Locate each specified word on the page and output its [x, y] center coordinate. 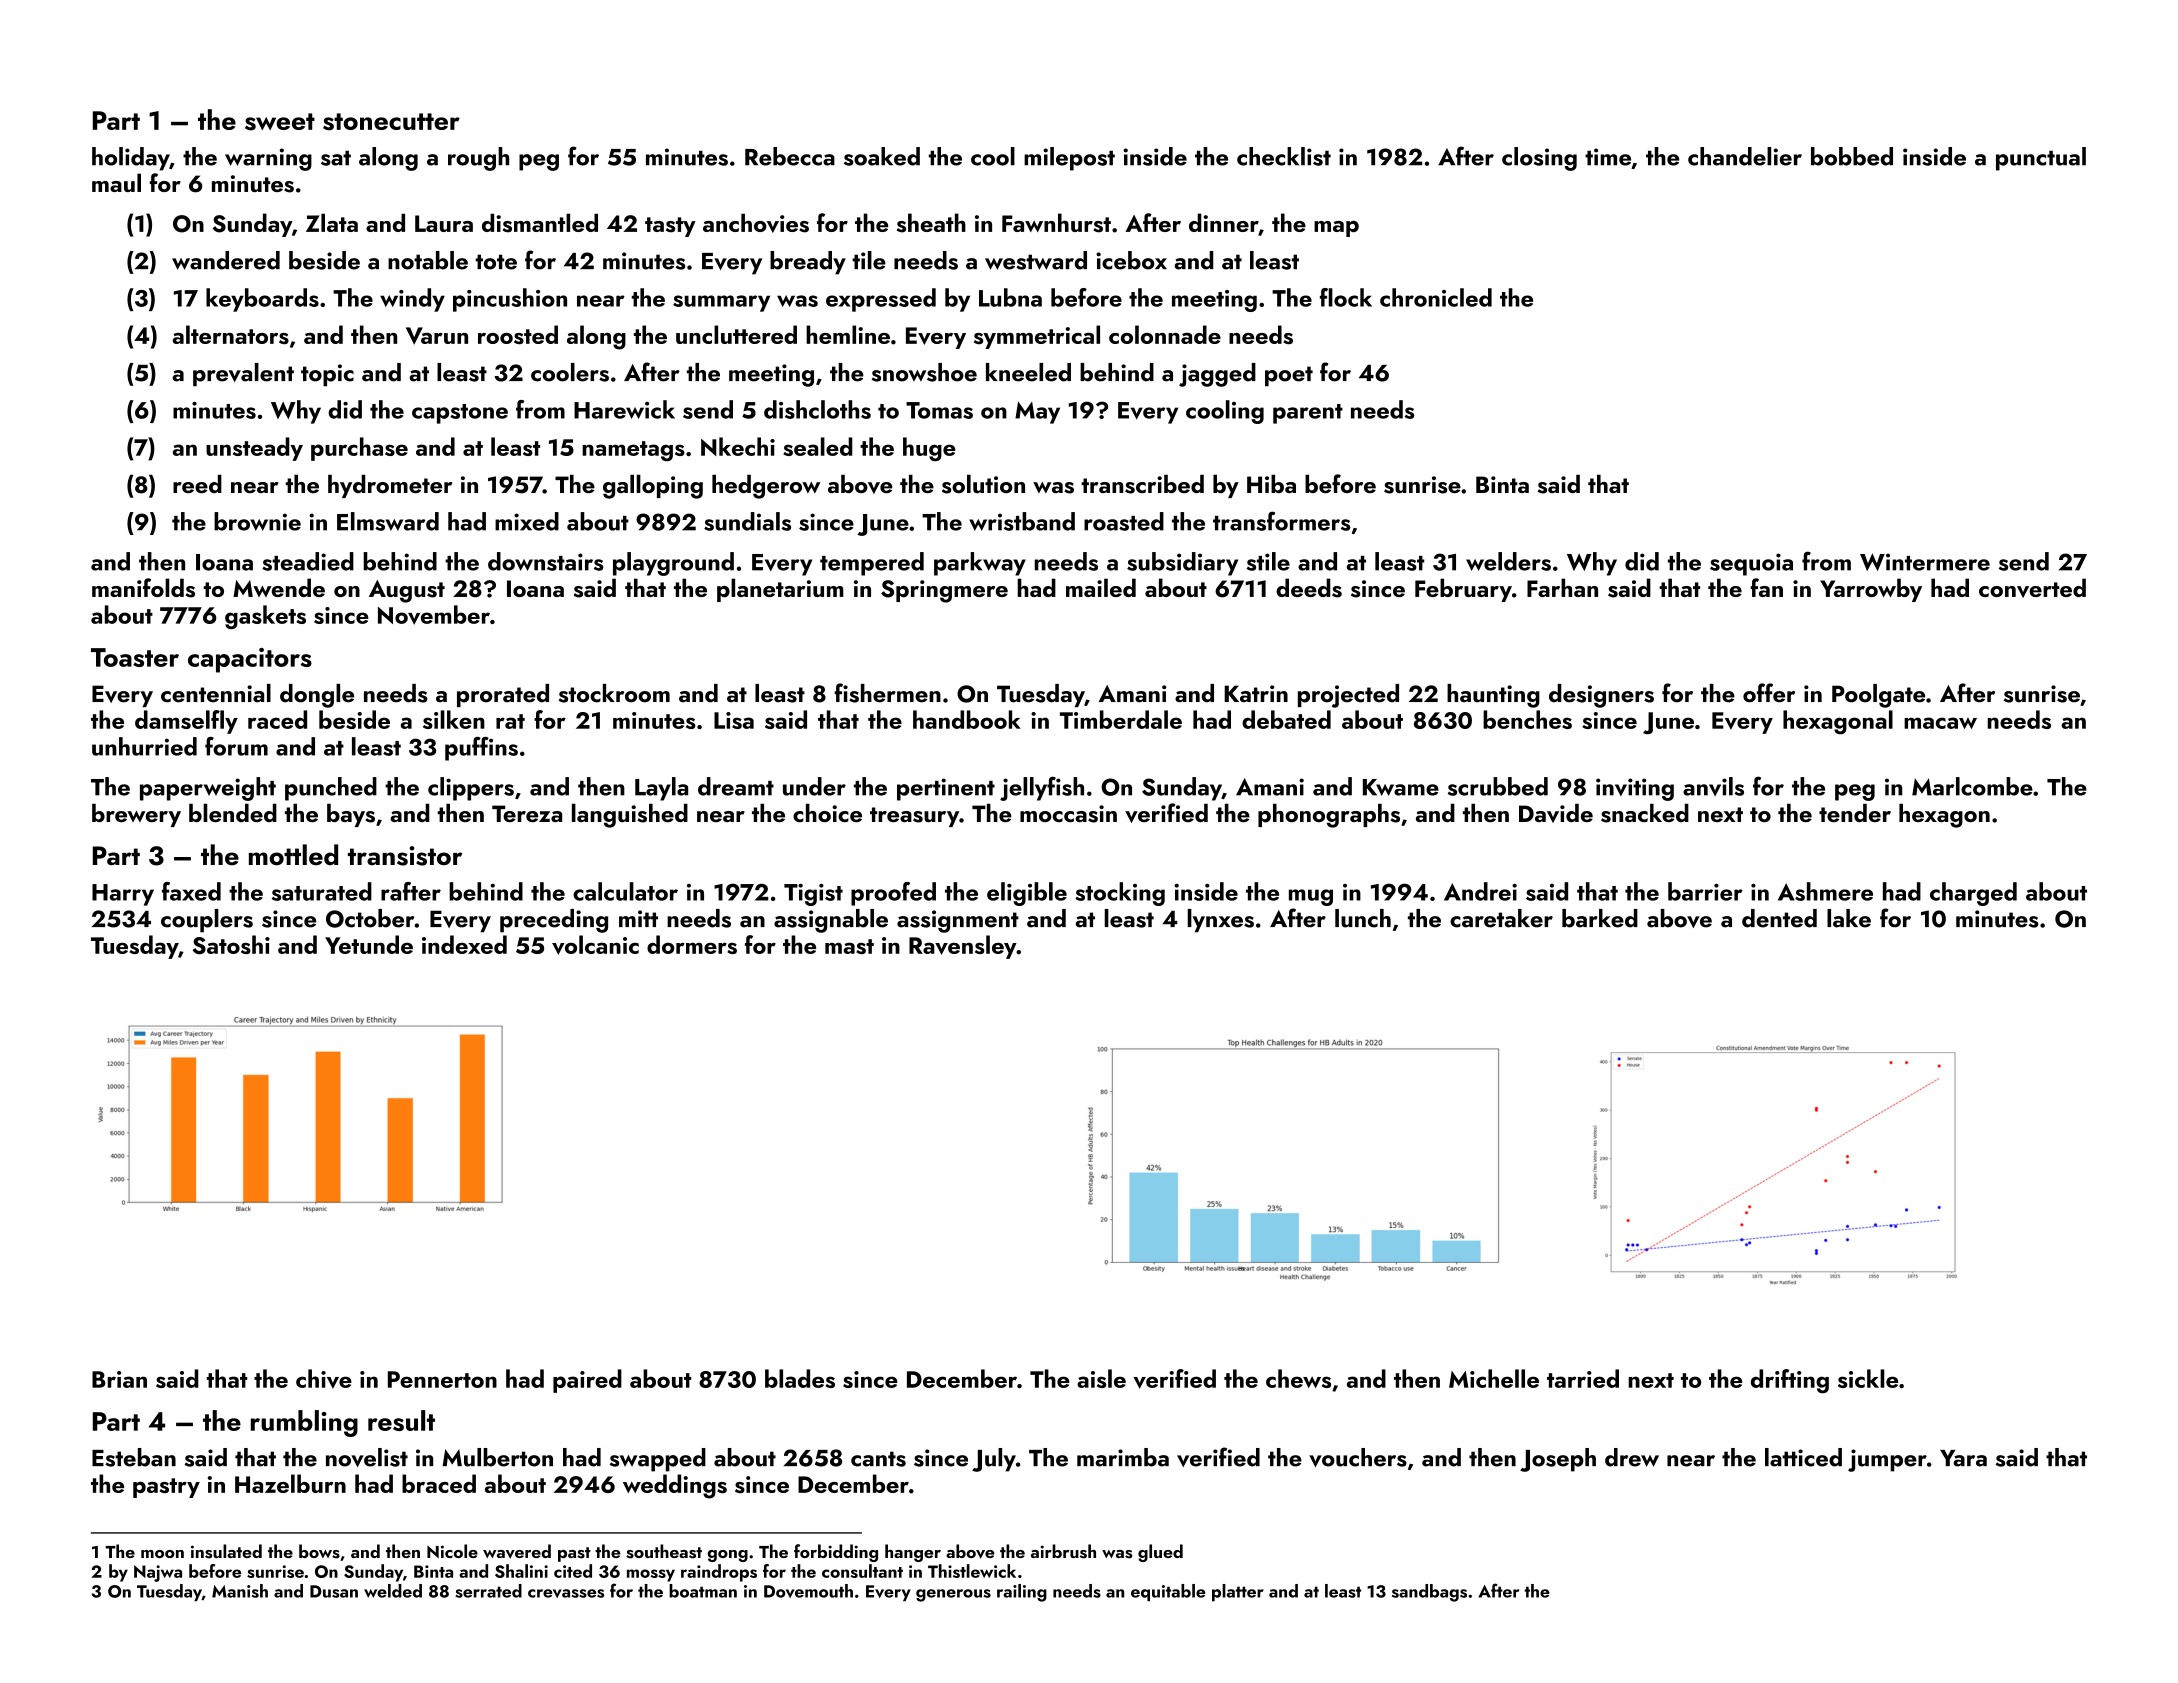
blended [233, 813]
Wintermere [1925, 562]
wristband [1022, 521]
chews [1298, 1378]
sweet [280, 122]
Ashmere [1825, 891]
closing [1539, 159]
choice [827, 813]
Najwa [158, 1573]
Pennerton [442, 1379]
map [1336, 229]
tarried [1583, 1378]
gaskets [265, 617]
